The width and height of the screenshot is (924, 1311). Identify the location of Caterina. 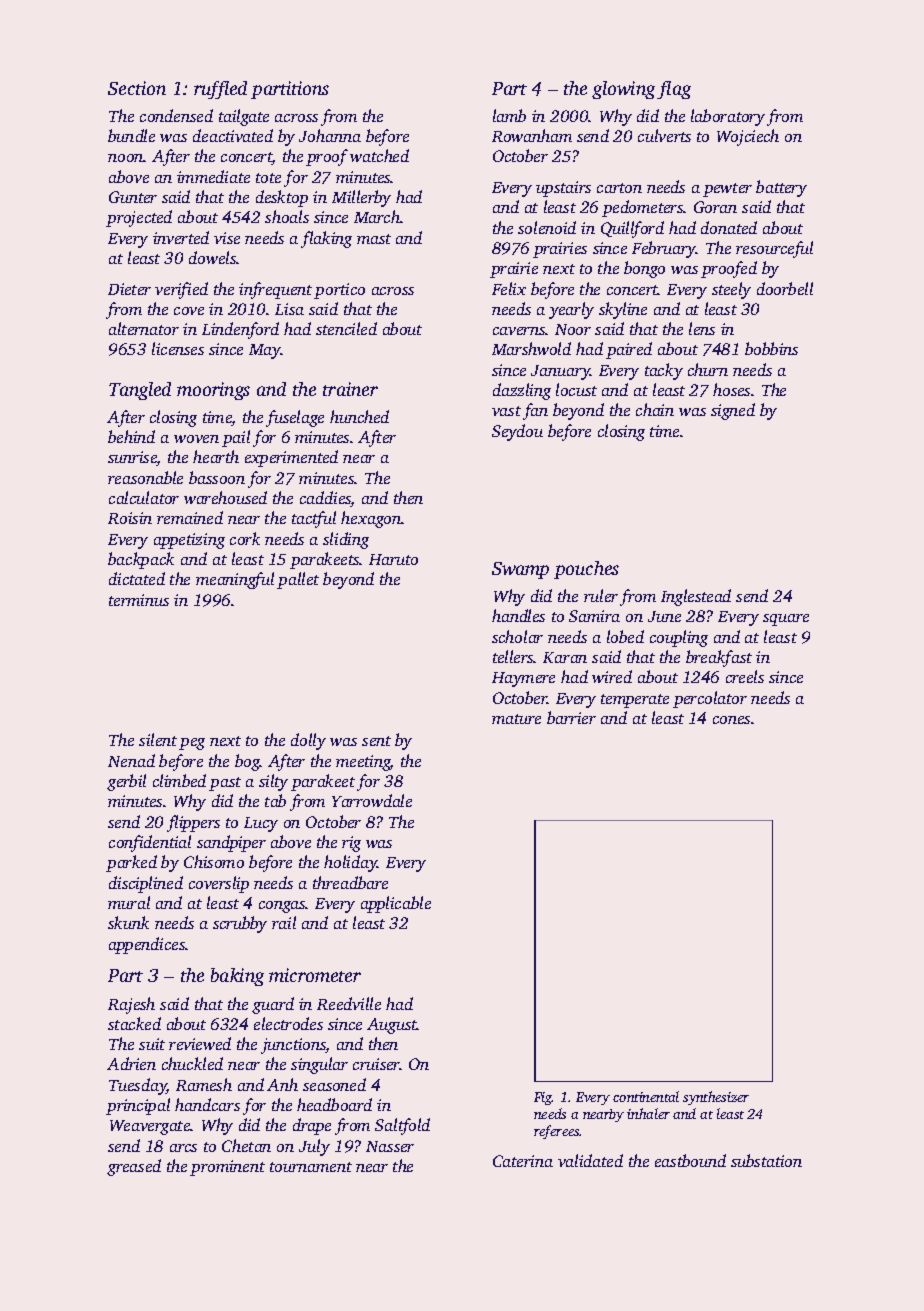
(523, 1161).
